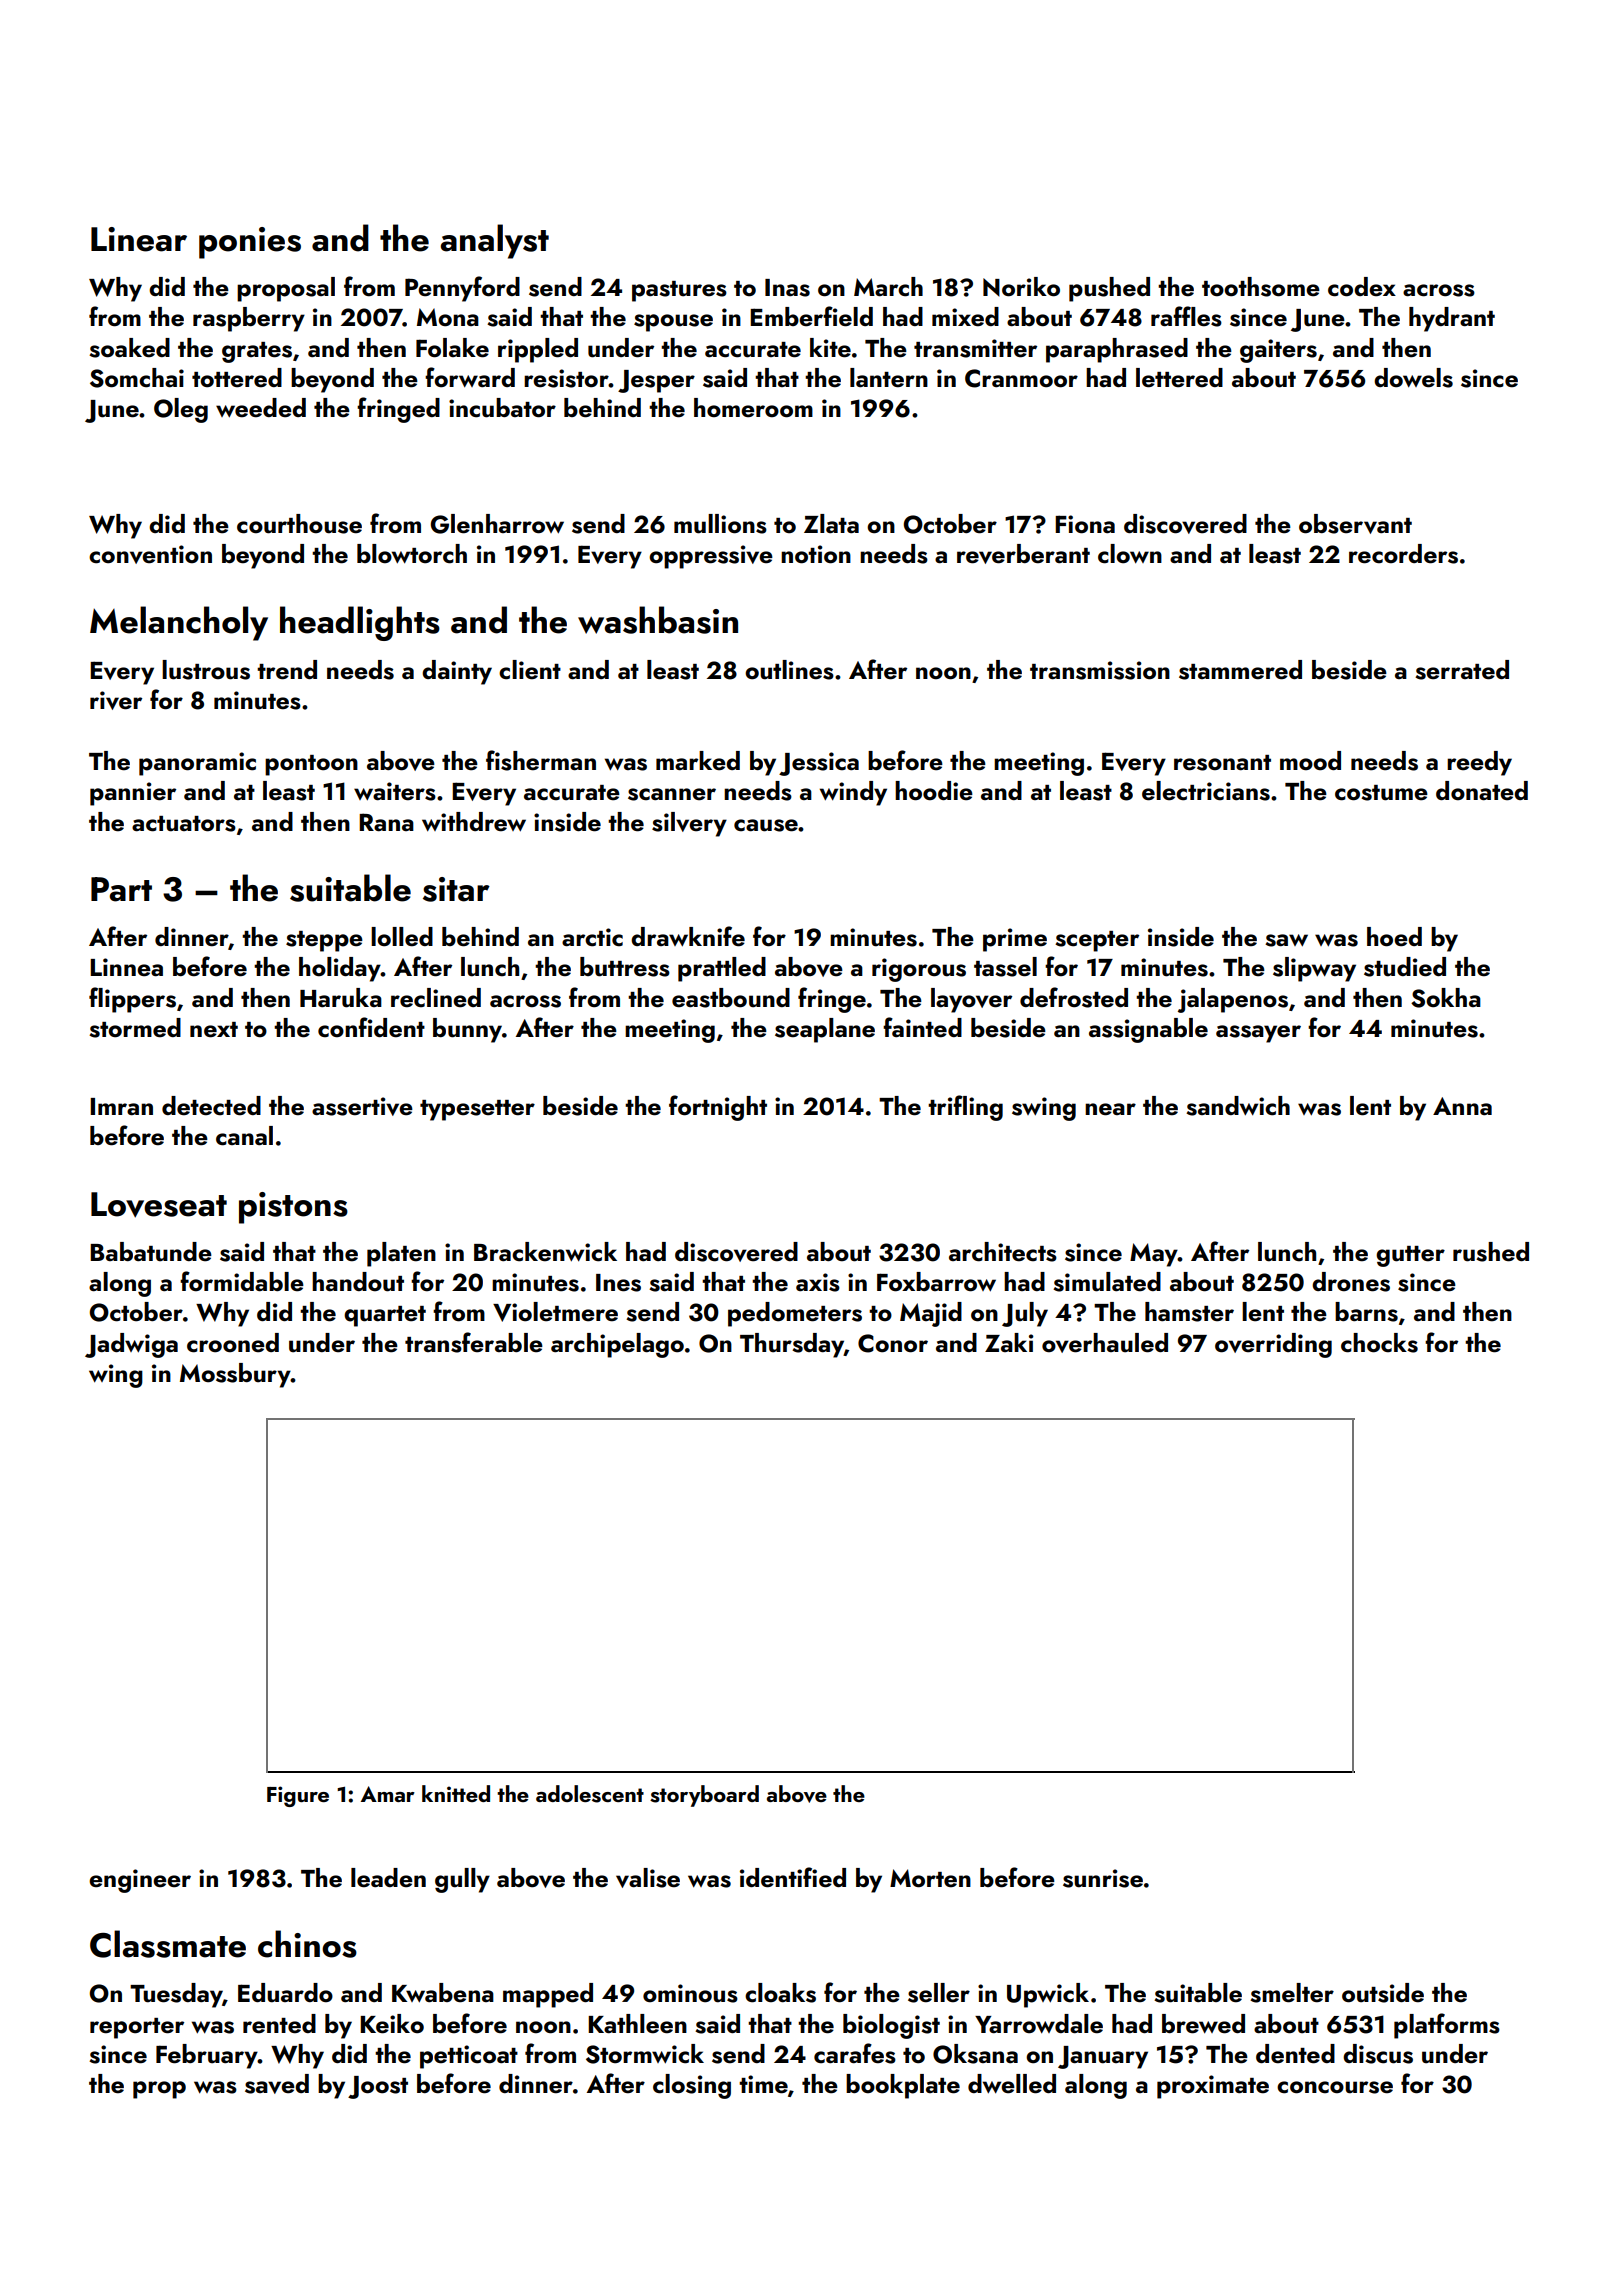 The image size is (1620, 2292). I want to click on Oleg, so click(181, 410).
